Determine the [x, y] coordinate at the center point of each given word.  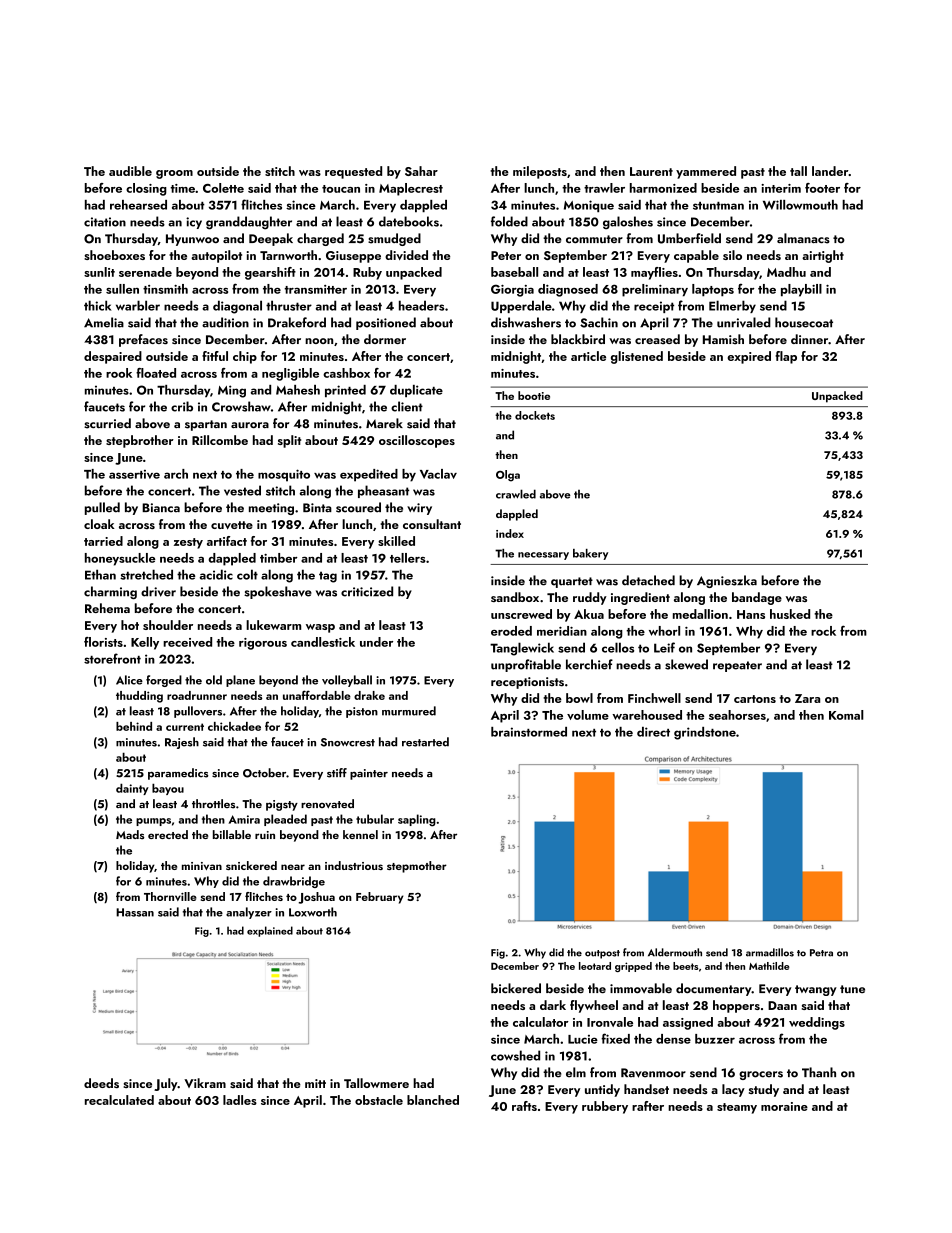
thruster [289, 305]
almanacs [803, 238]
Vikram [205, 1083]
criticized [367, 591]
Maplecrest [411, 189]
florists [103, 642]
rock [823, 631]
